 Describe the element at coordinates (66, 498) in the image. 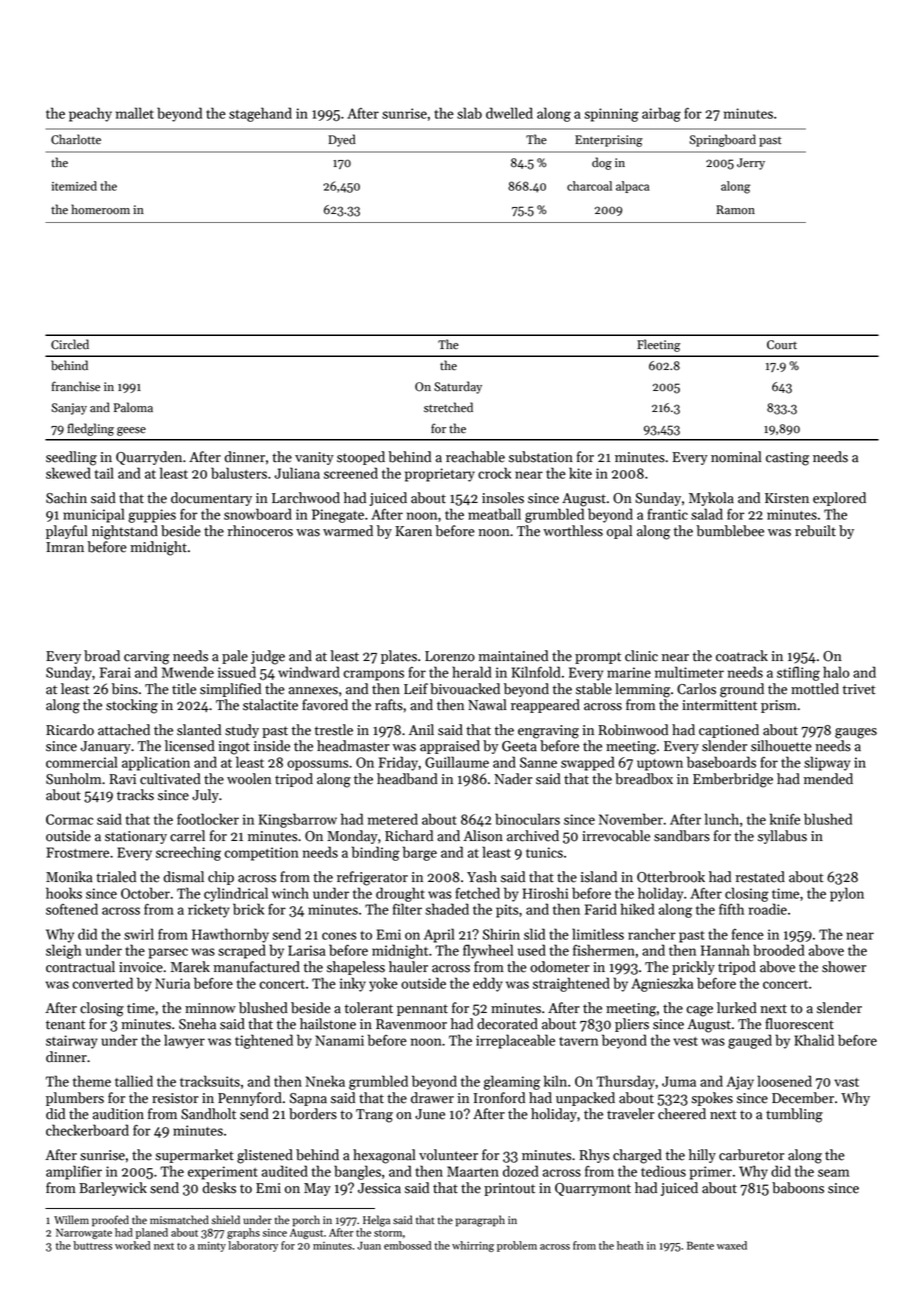

I see `Sachin` at that location.
